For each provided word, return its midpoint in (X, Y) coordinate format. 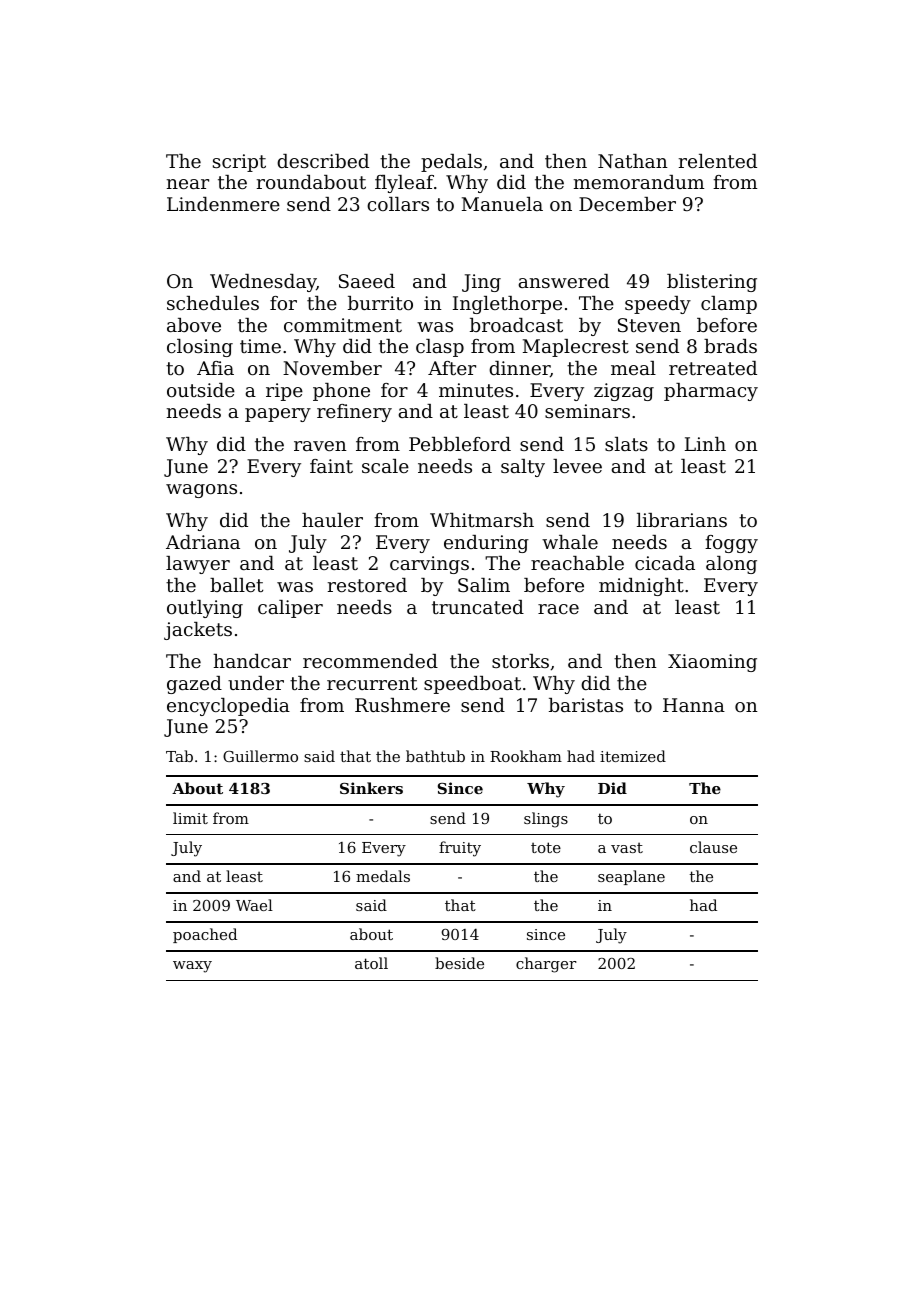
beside (459, 963)
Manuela (502, 204)
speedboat (472, 685)
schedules (213, 303)
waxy (192, 967)
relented (718, 161)
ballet (236, 585)
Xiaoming (712, 663)
